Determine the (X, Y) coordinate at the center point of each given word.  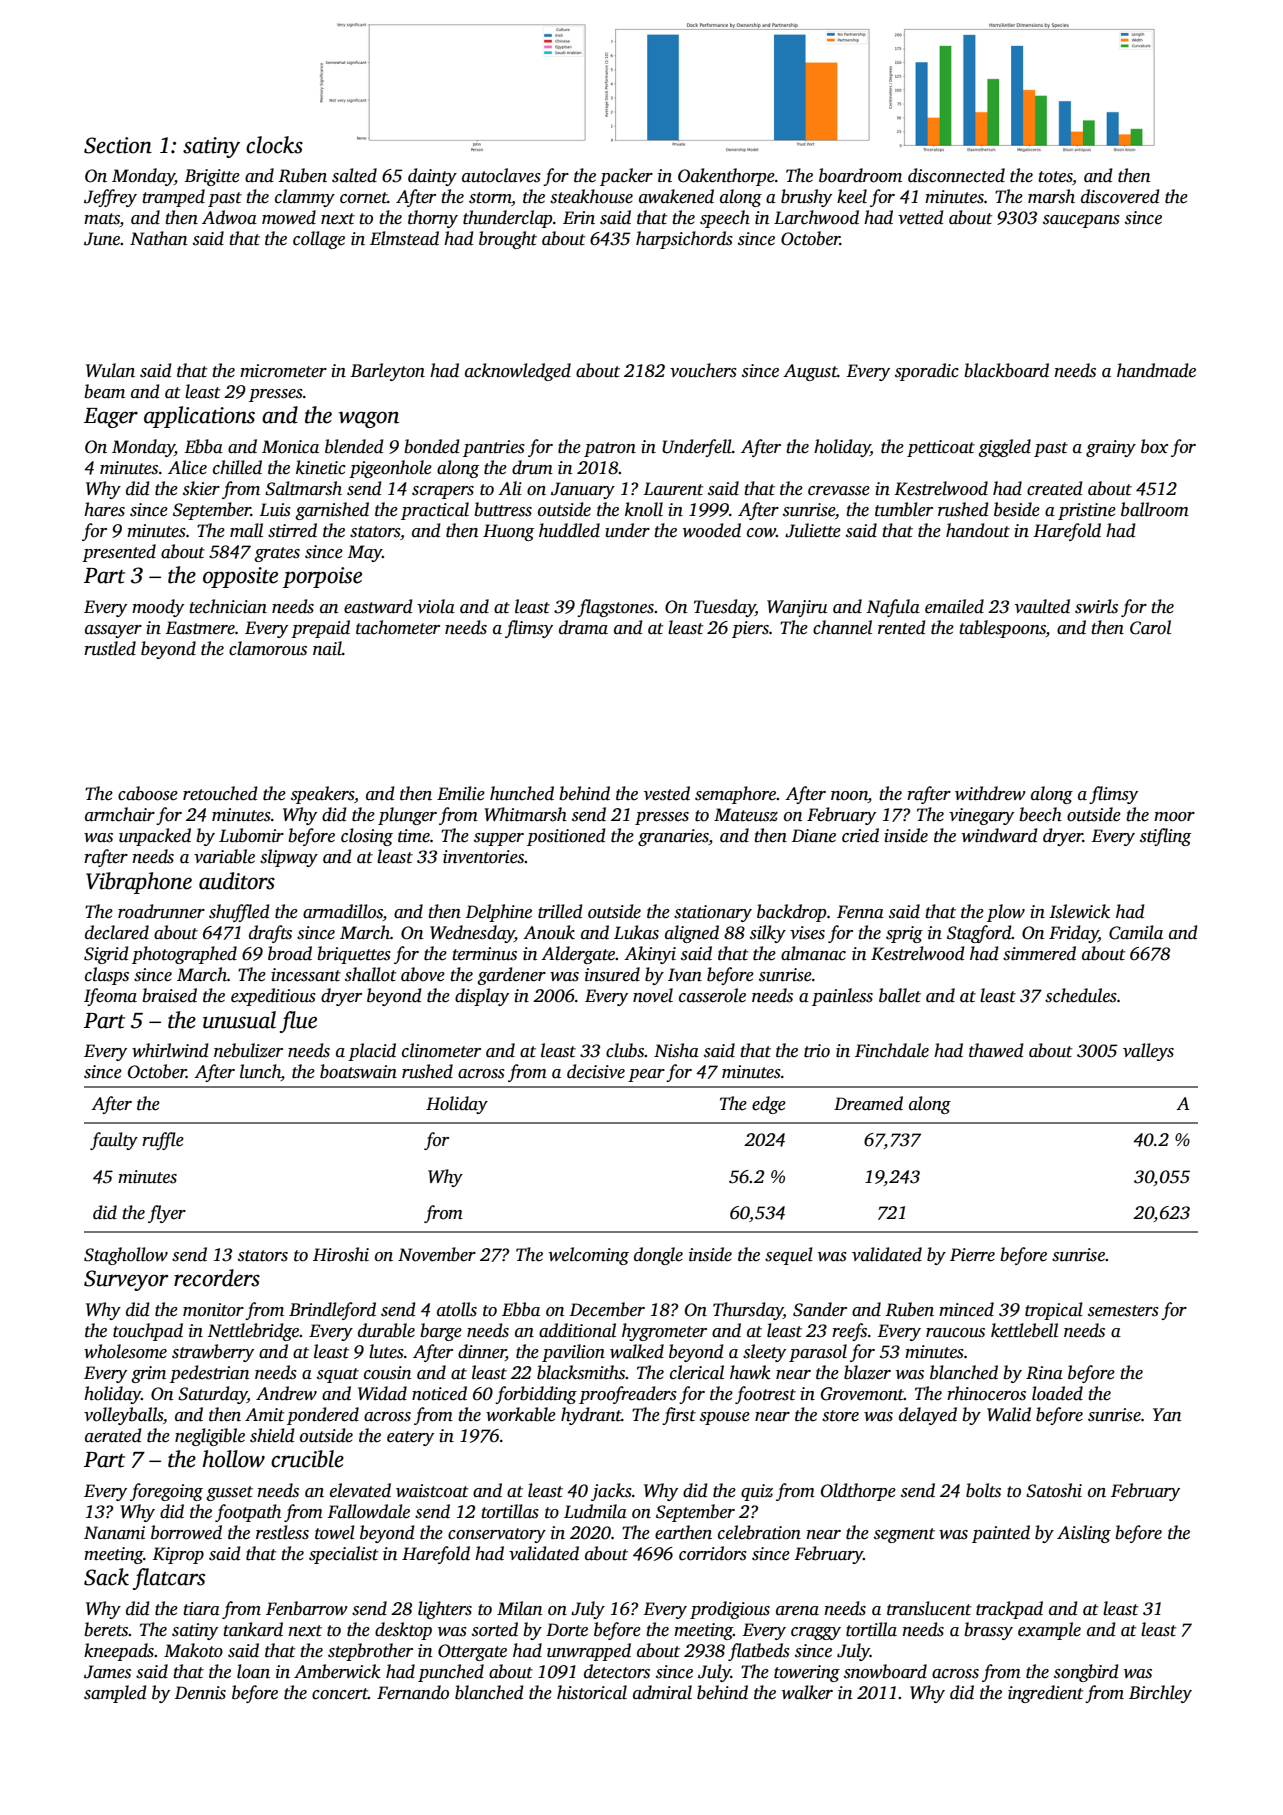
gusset (229, 1493)
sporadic (927, 372)
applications (199, 417)
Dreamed (868, 1103)
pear (646, 1075)
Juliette (813, 530)
